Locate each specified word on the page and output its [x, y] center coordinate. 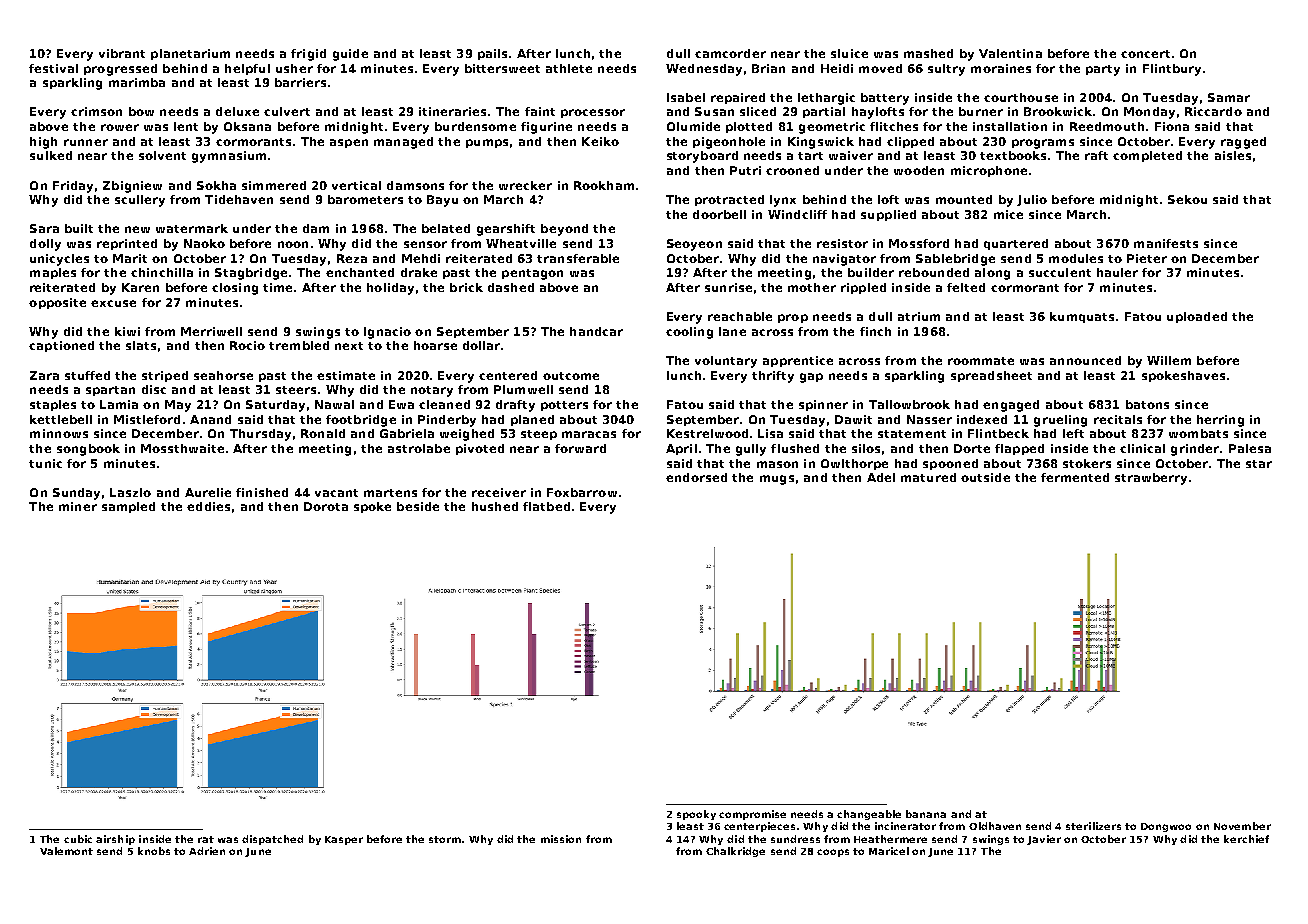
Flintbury [1172, 70]
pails [492, 54]
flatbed [546, 506]
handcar [596, 331]
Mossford [919, 243]
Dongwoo [1166, 827]
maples [53, 273]
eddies [208, 506]
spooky [696, 815]
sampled [128, 507]
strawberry [1151, 479]
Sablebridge [955, 260]
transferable [578, 258]
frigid [308, 55]
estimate [346, 375]
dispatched [272, 840]
